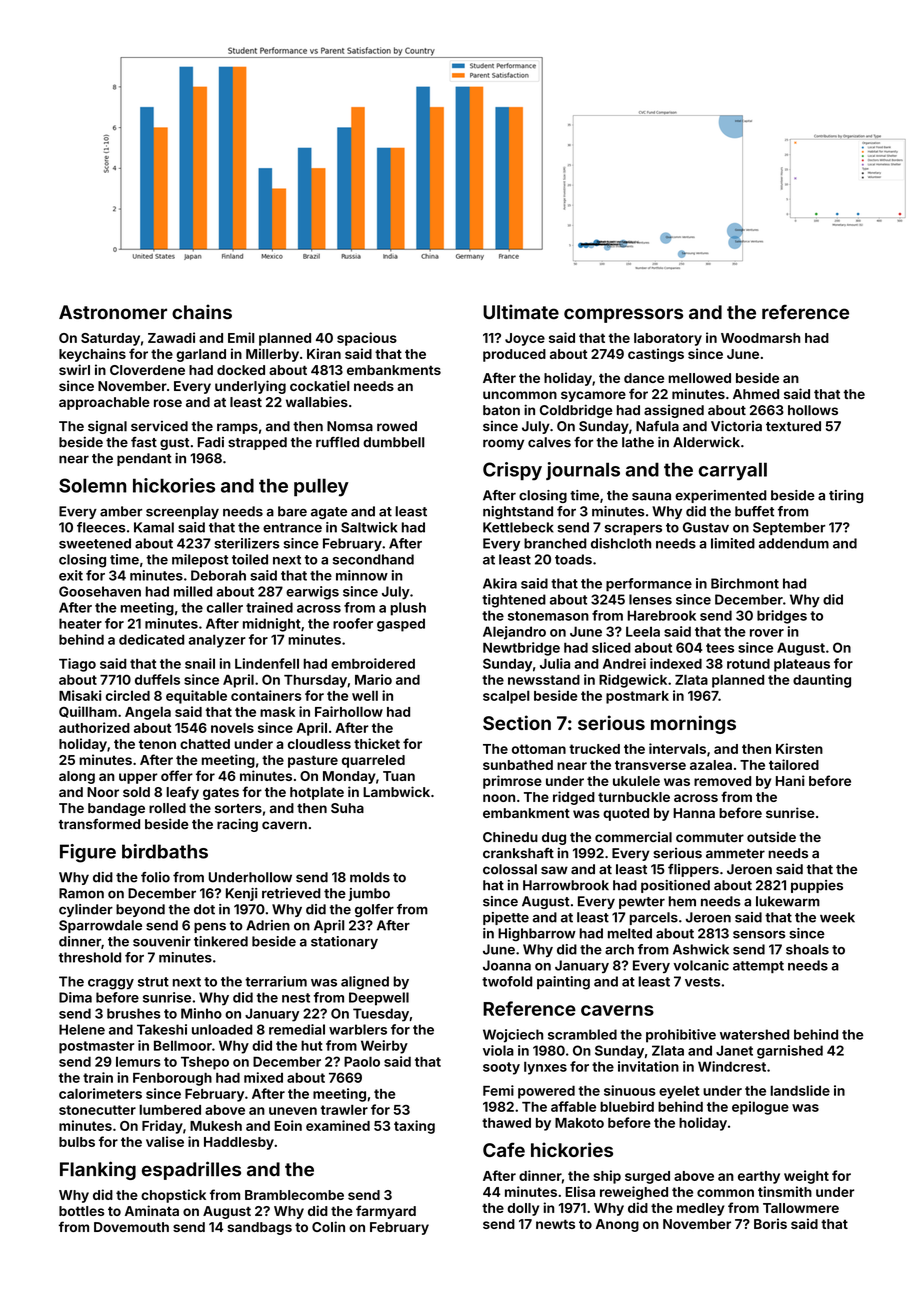 The image size is (924, 1308). I want to click on trawler, so click(344, 1109).
